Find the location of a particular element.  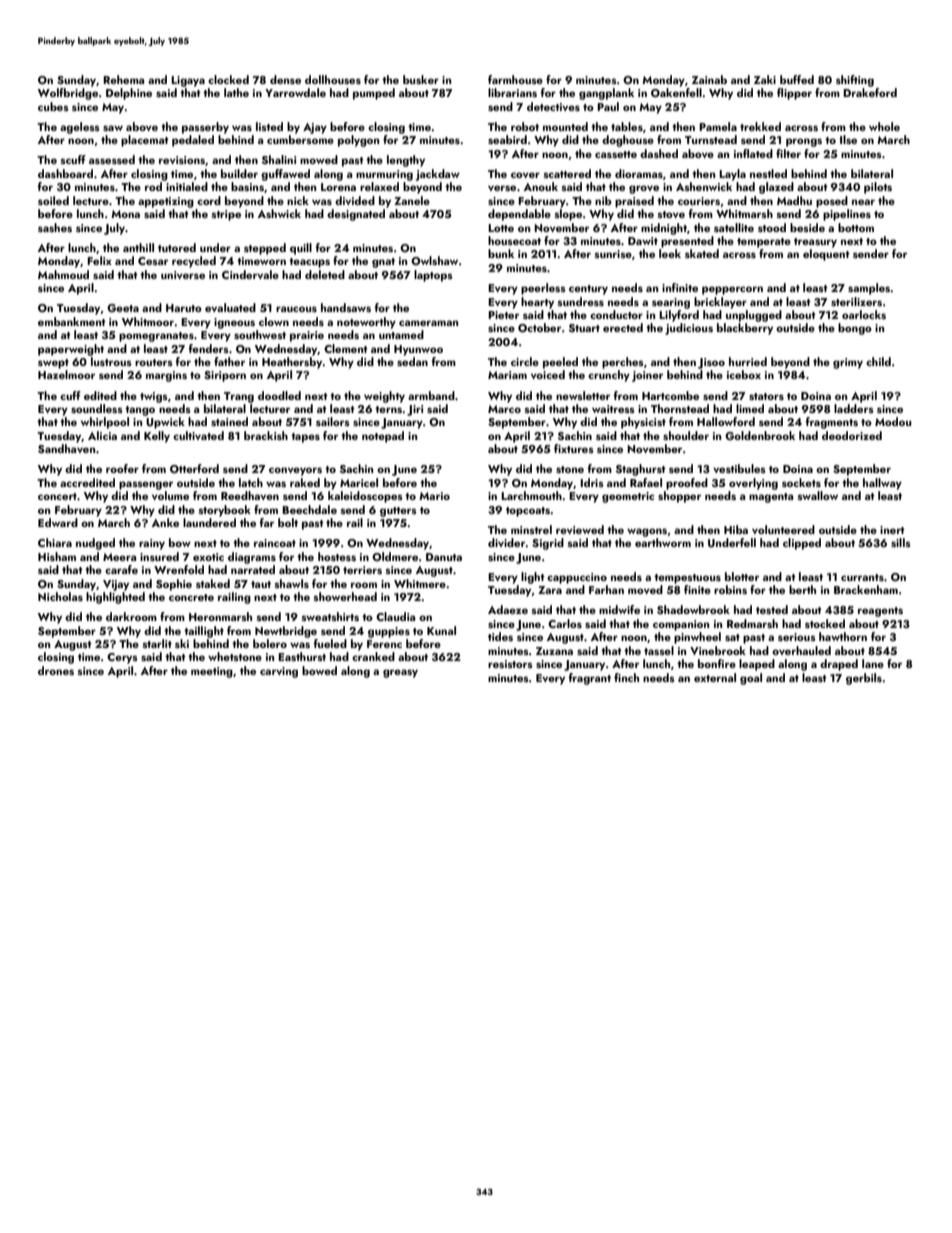

narrated is located at coordinates (253, 569).
